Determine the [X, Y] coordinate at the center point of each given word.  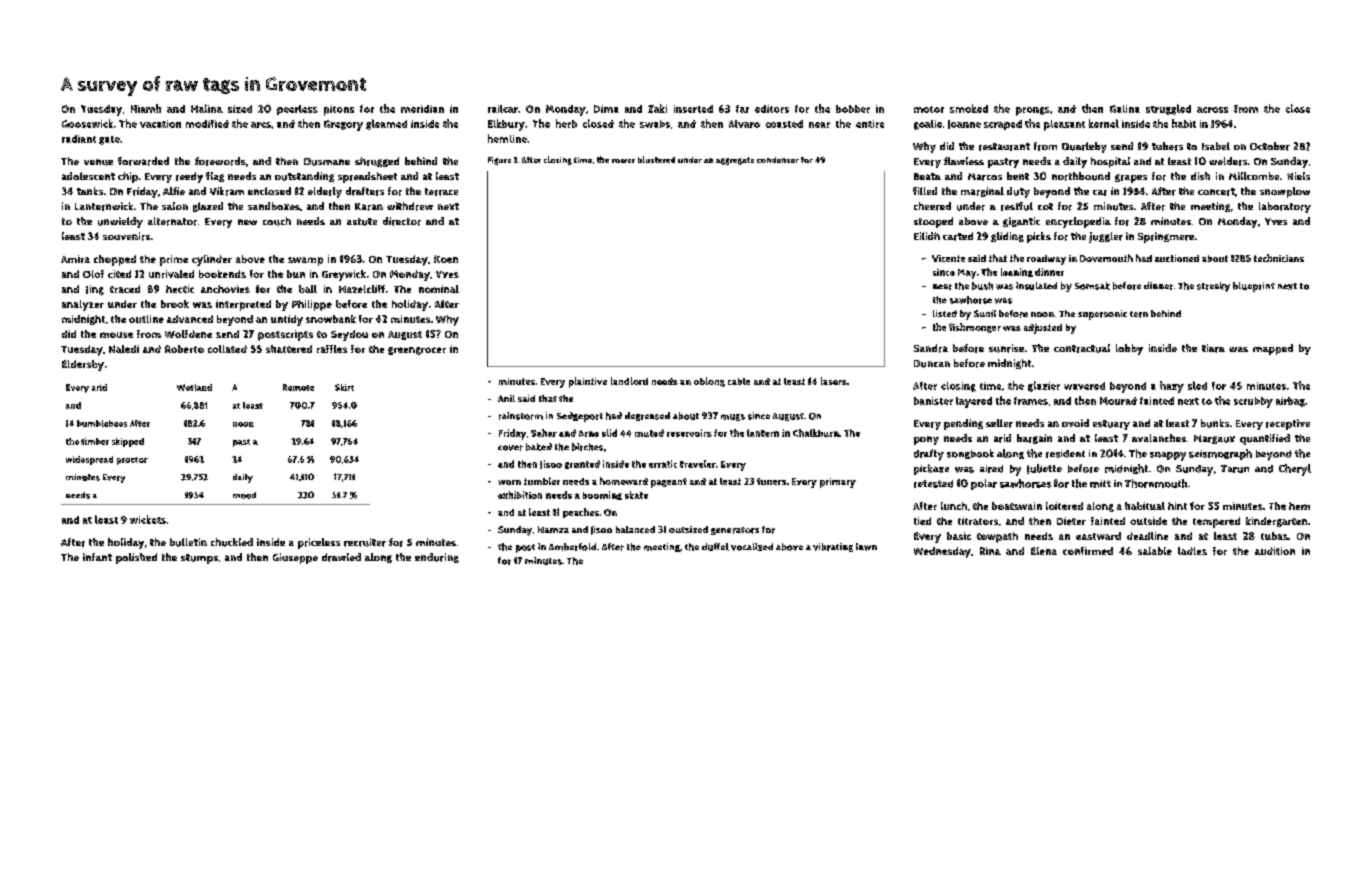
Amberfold [572, 547]
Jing [95, 290]
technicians [1279, 258]
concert [1216, 192]
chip [128, 177]
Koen [446, 259]
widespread [89, 460]
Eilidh [927, 236]
